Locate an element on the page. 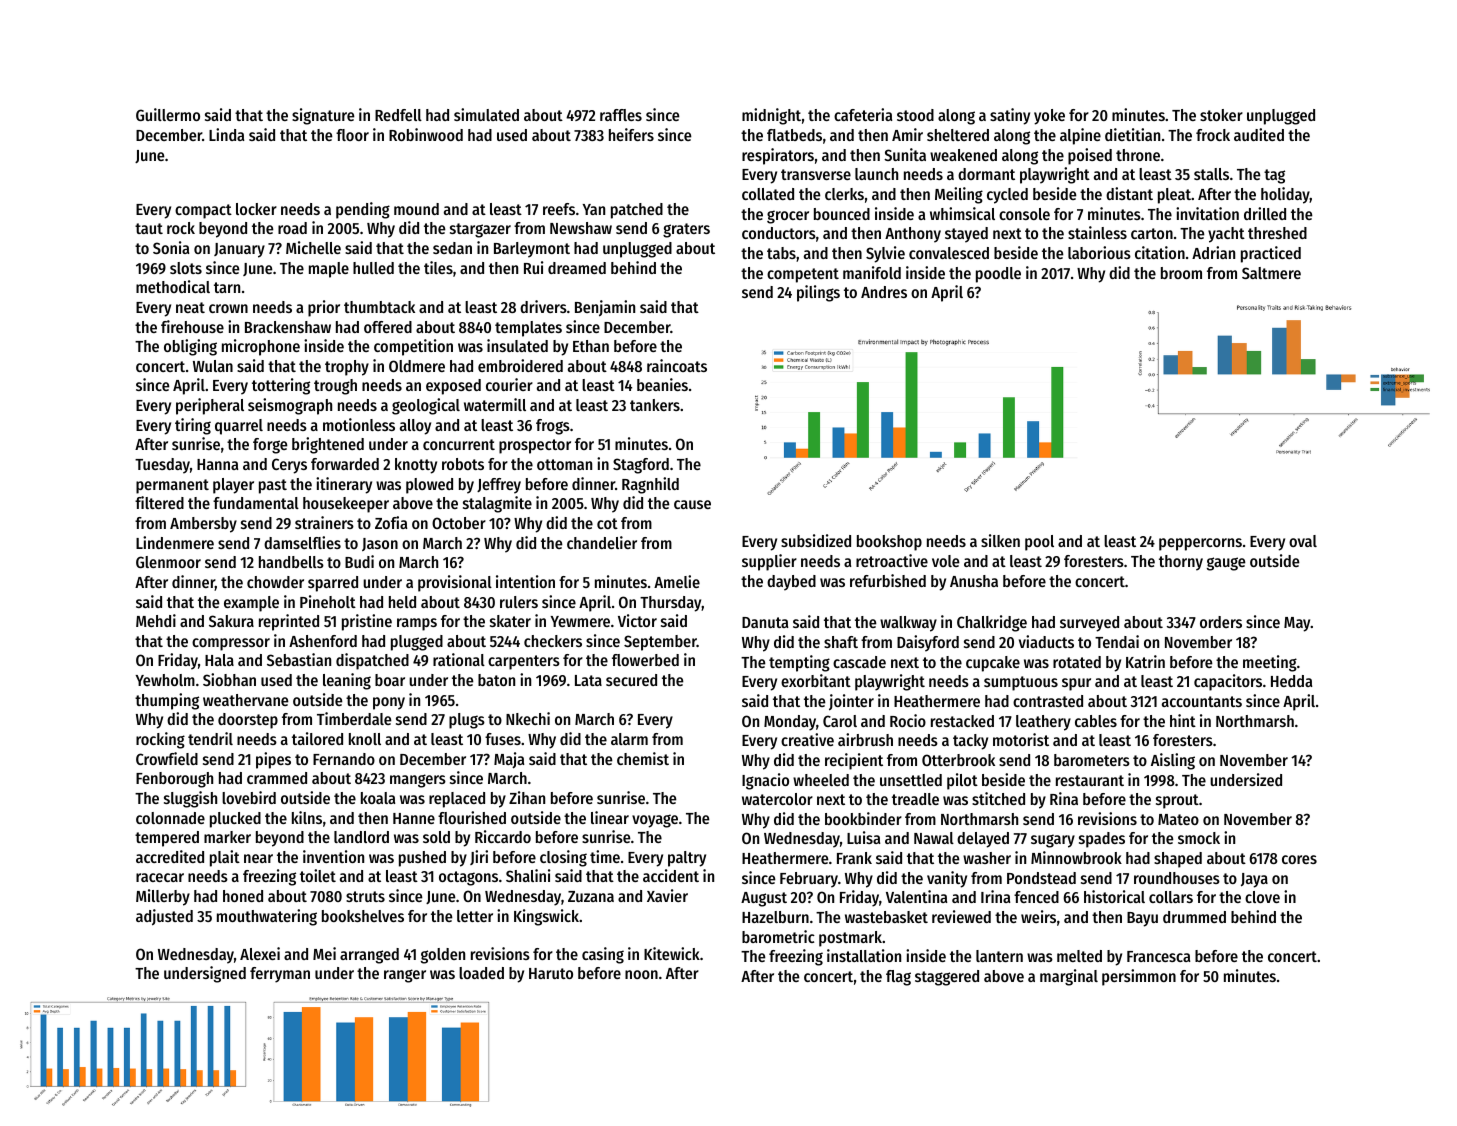 This document has width=1457, height=1126. colonnade is located at coordinates (170, 818).
